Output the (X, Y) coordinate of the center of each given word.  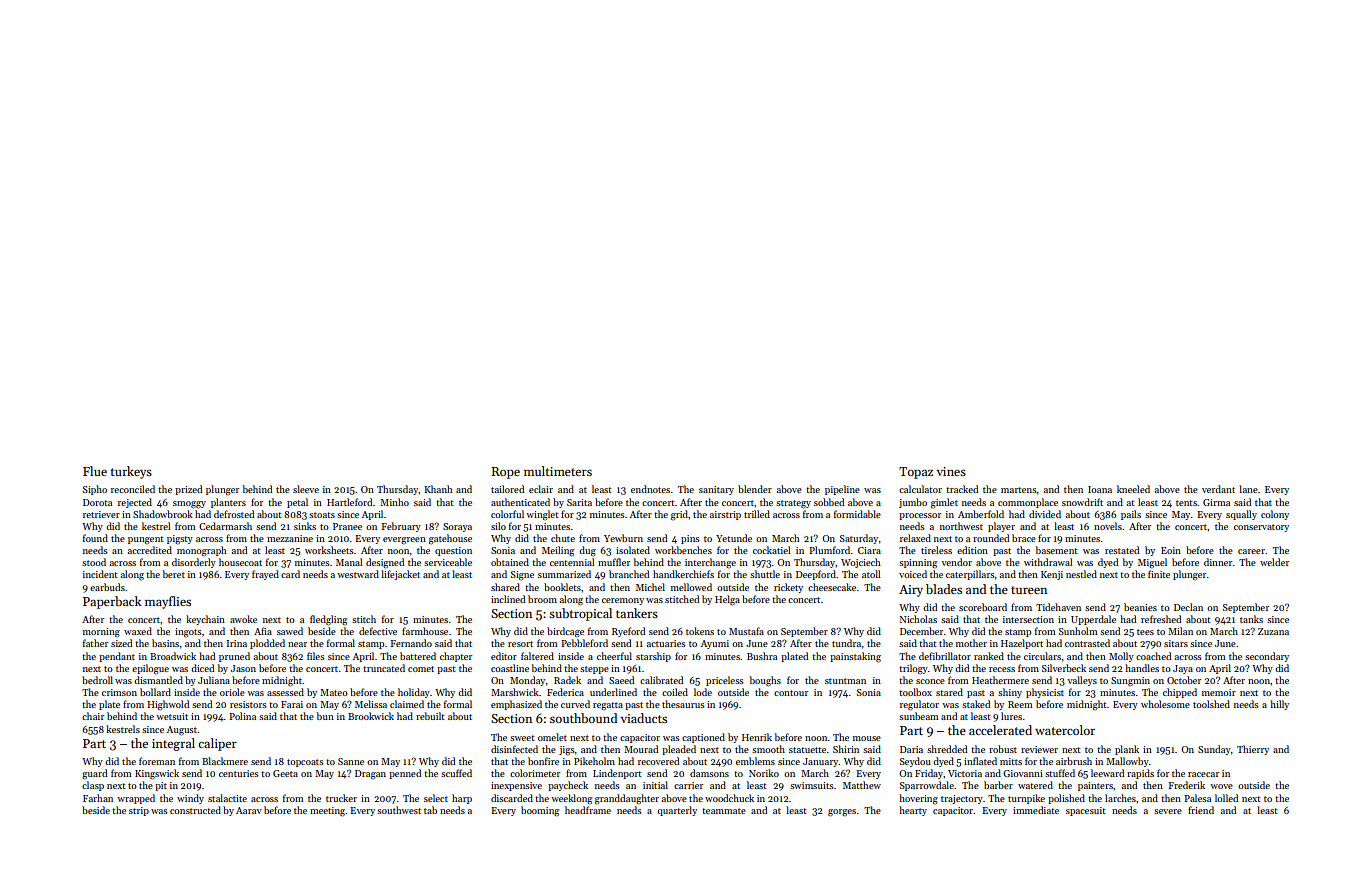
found (95, 538)
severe (1168, 811)
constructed (195, 810)
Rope (506, 473)
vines (951, 471)
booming (540, 811)
